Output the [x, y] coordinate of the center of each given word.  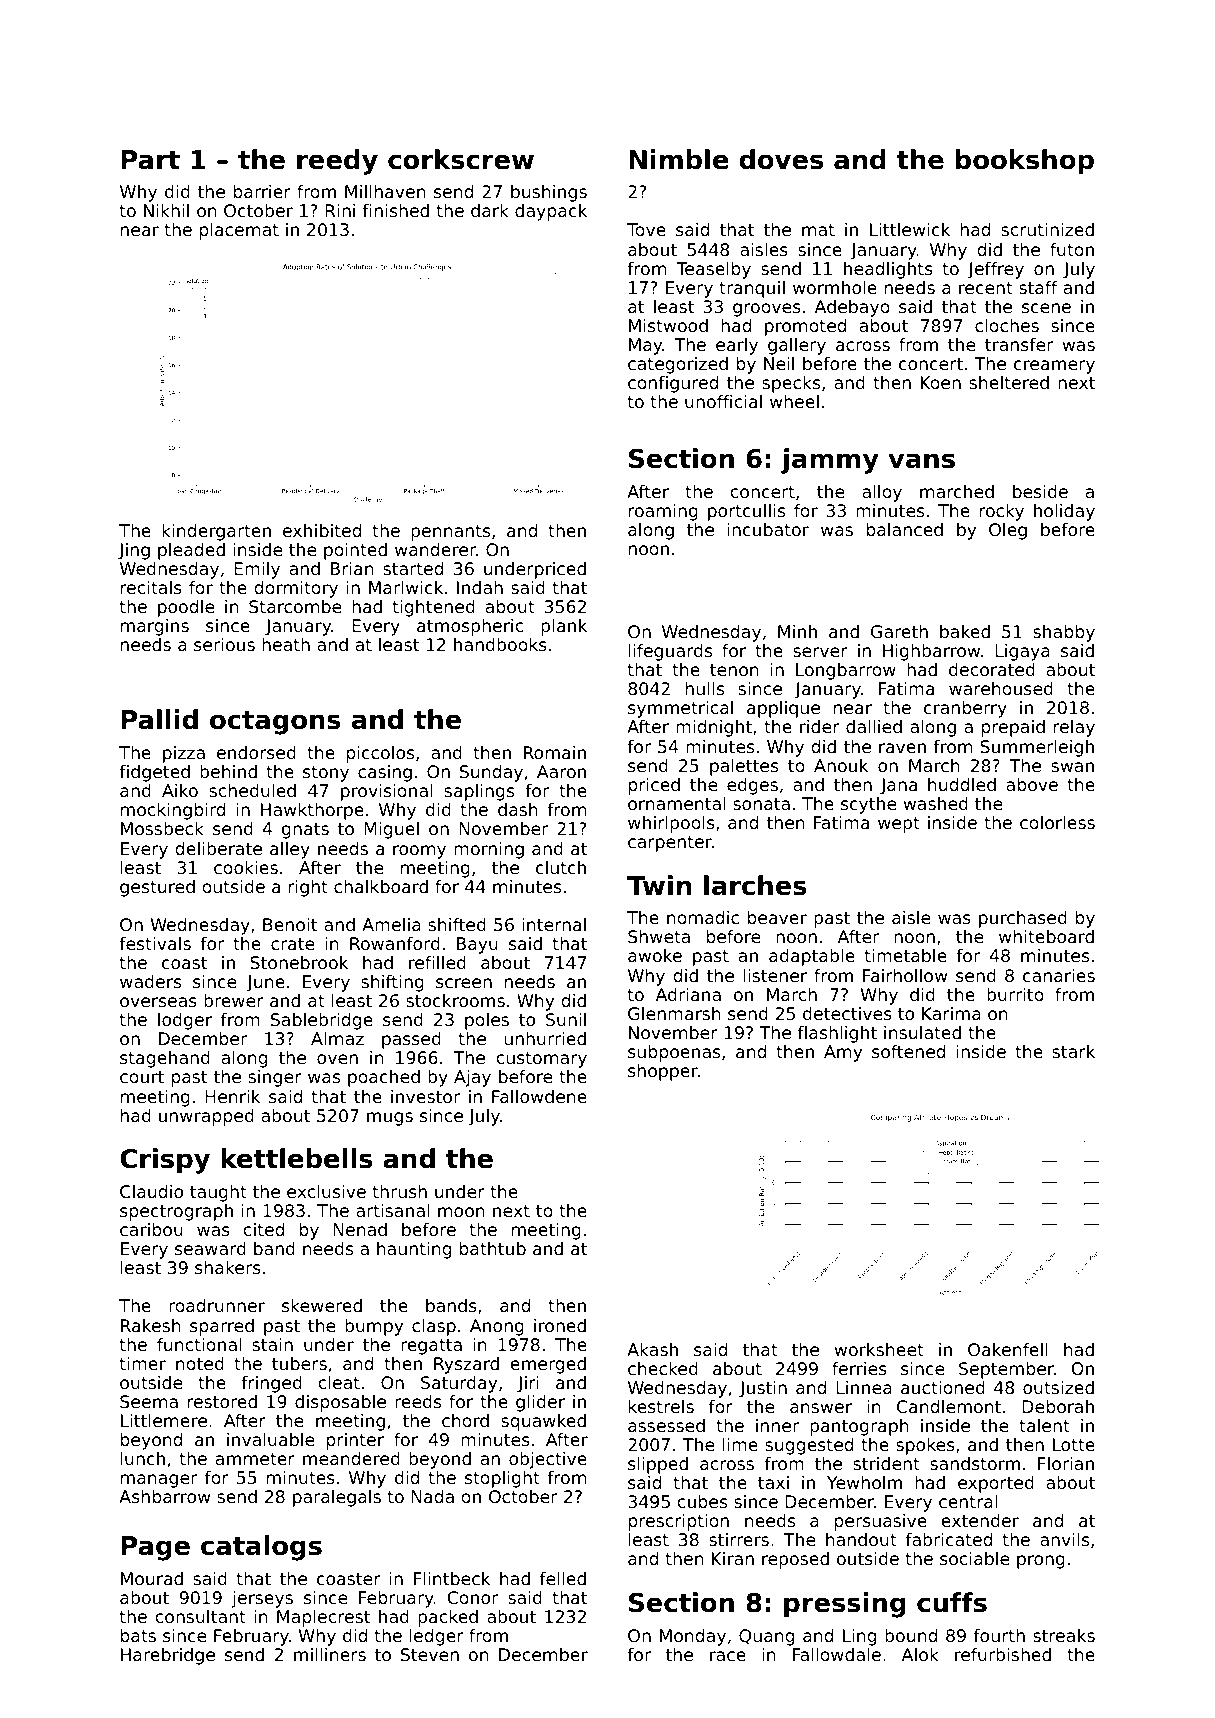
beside [1040, 491]
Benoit [290, 924]
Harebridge [168, 1656]
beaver [777, 917]
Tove [646, 229]
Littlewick [910, 229]
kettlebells [297, 1158]
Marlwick [406, 587]
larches [755, 885]
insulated [922, 1032]
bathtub [493, 1248]
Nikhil [166, 210]
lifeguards [670, 652]
